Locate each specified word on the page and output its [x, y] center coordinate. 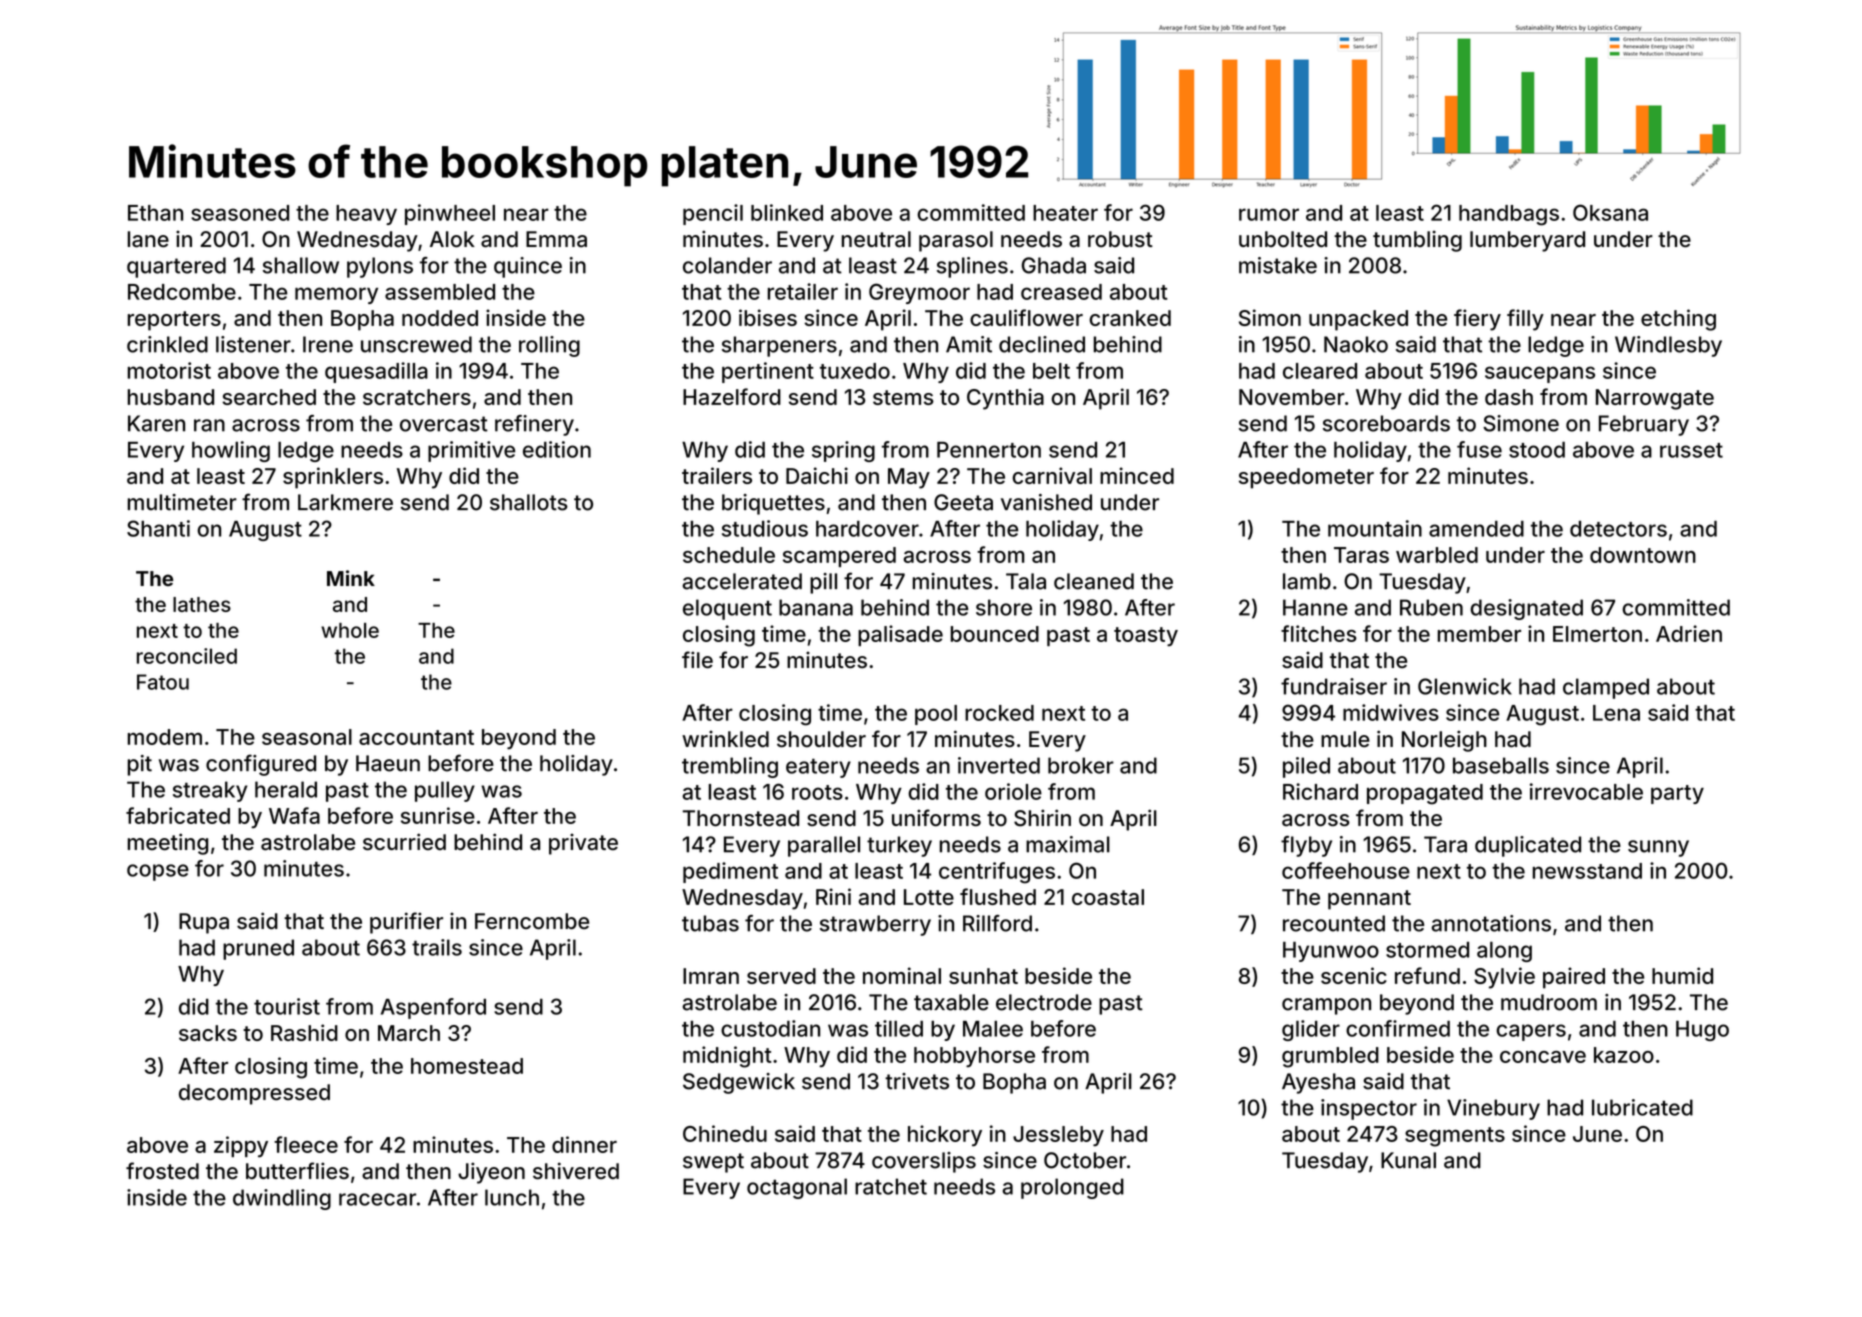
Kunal [1408, 1160]
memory [336, 295]
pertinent [768, 372]
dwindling [282, 1199]
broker [1081, 765]
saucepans [1540, 374]
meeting [168, 844]
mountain [1375, 528]
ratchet [891, 1186]
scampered [839, 557]
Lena [1616, 713]
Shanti [158, 528]
